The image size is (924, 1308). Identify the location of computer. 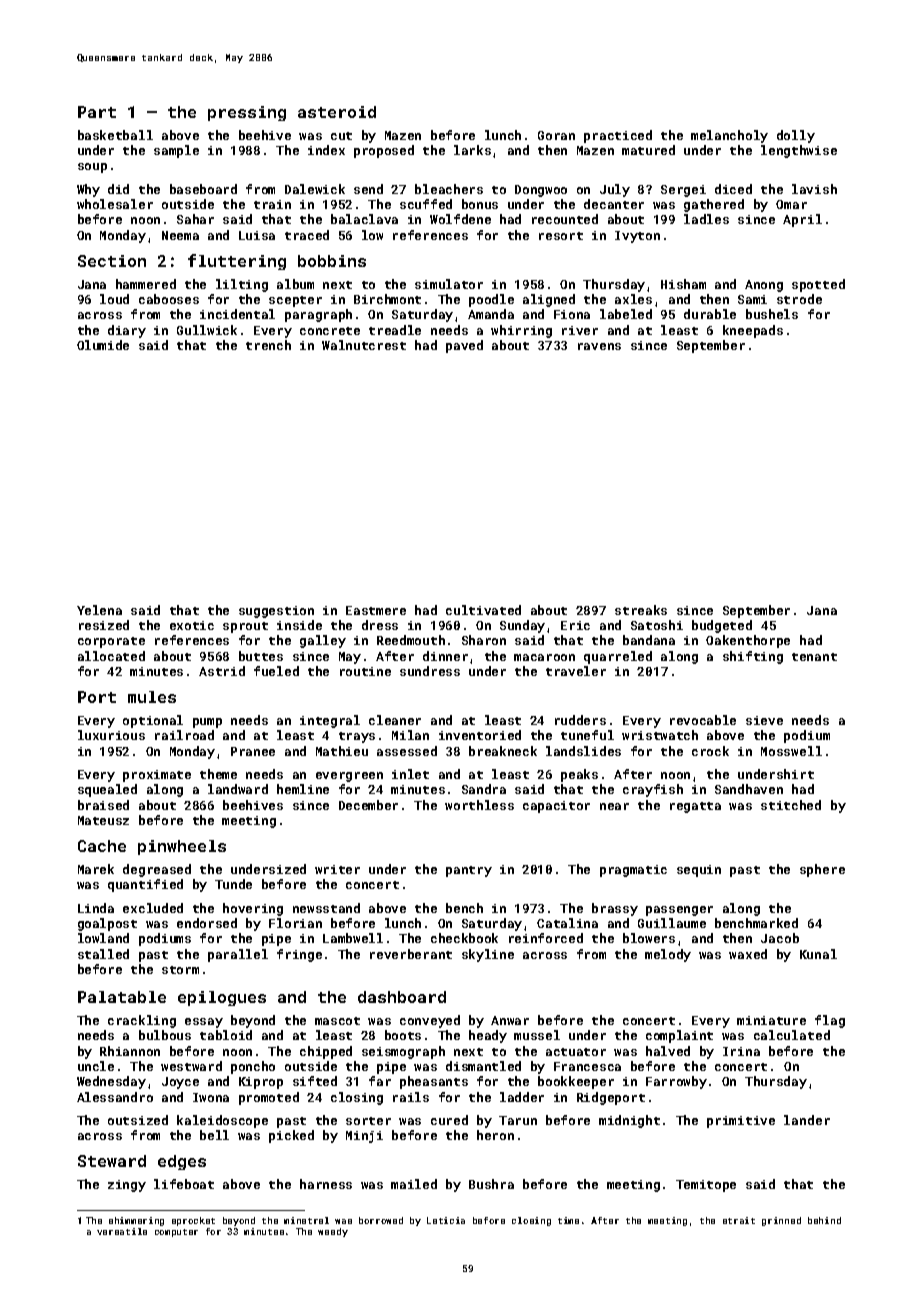
(176, 1233).
